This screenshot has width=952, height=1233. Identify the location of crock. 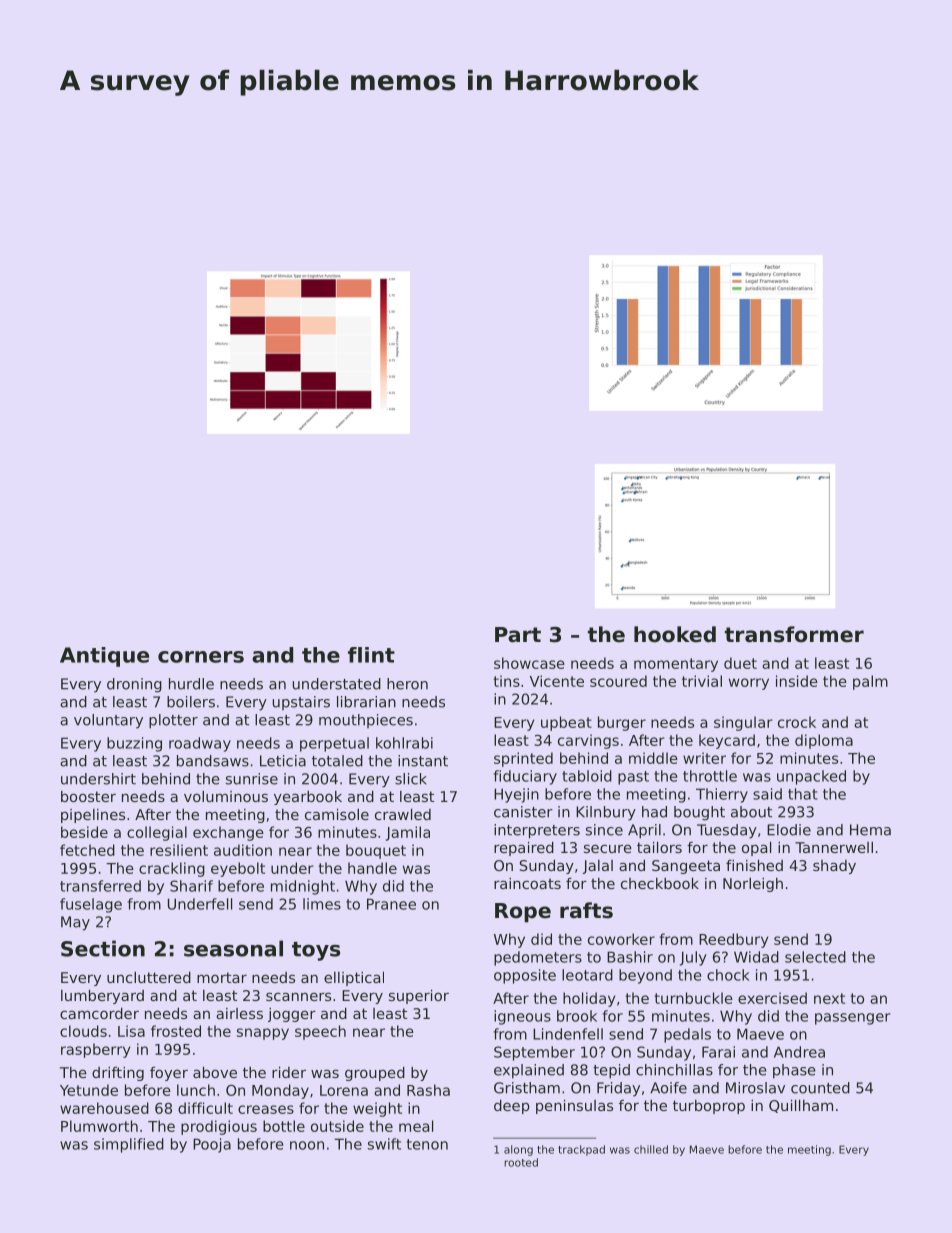
(797, 722).
